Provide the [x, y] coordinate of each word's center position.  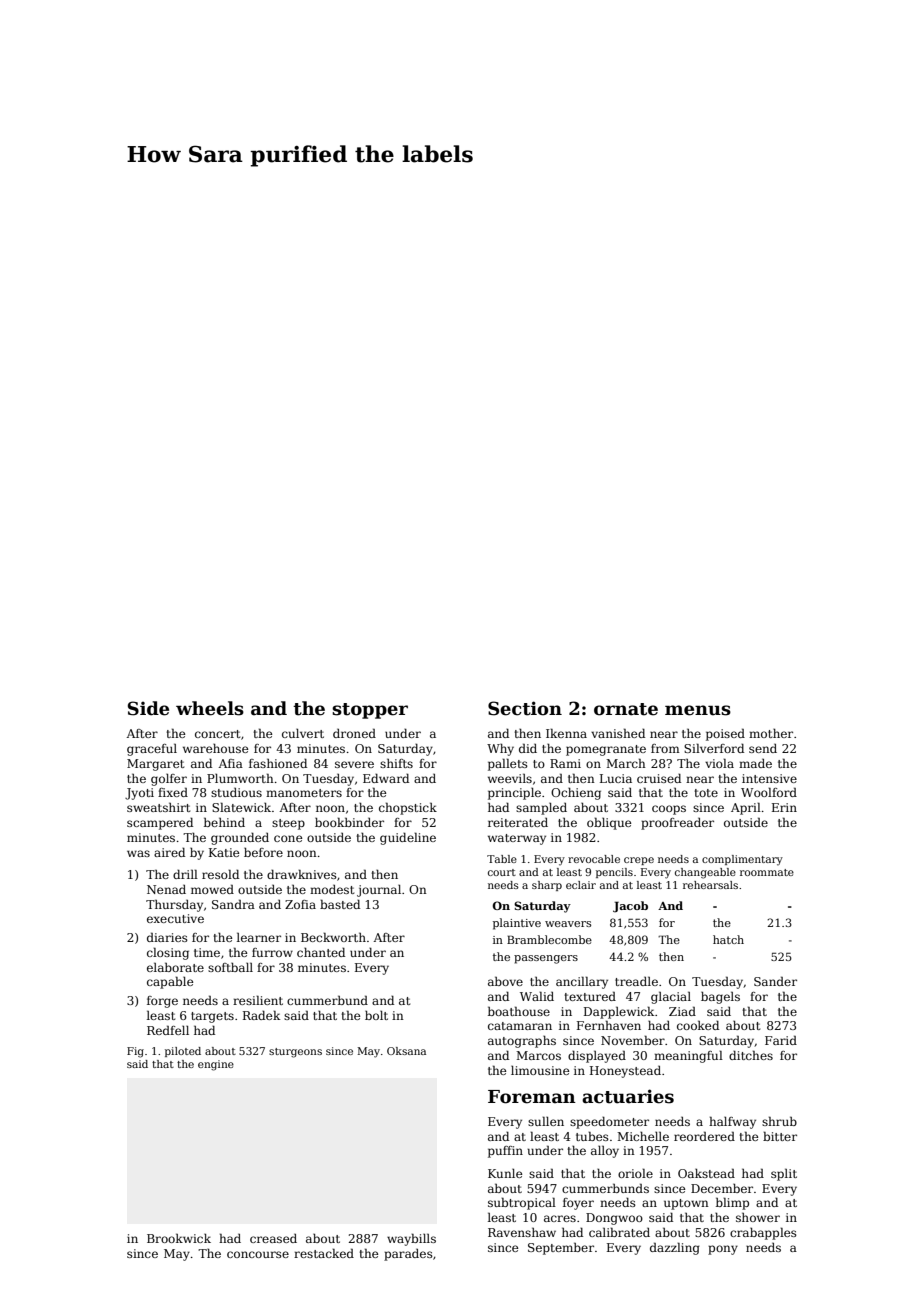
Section [525, 708]
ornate [626, 709]
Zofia [300, 904]
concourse [258, 1254]
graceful [152, 749]
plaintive [517, 924]
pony [723, 1250]
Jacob [630, 907]
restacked [324, 1253]
